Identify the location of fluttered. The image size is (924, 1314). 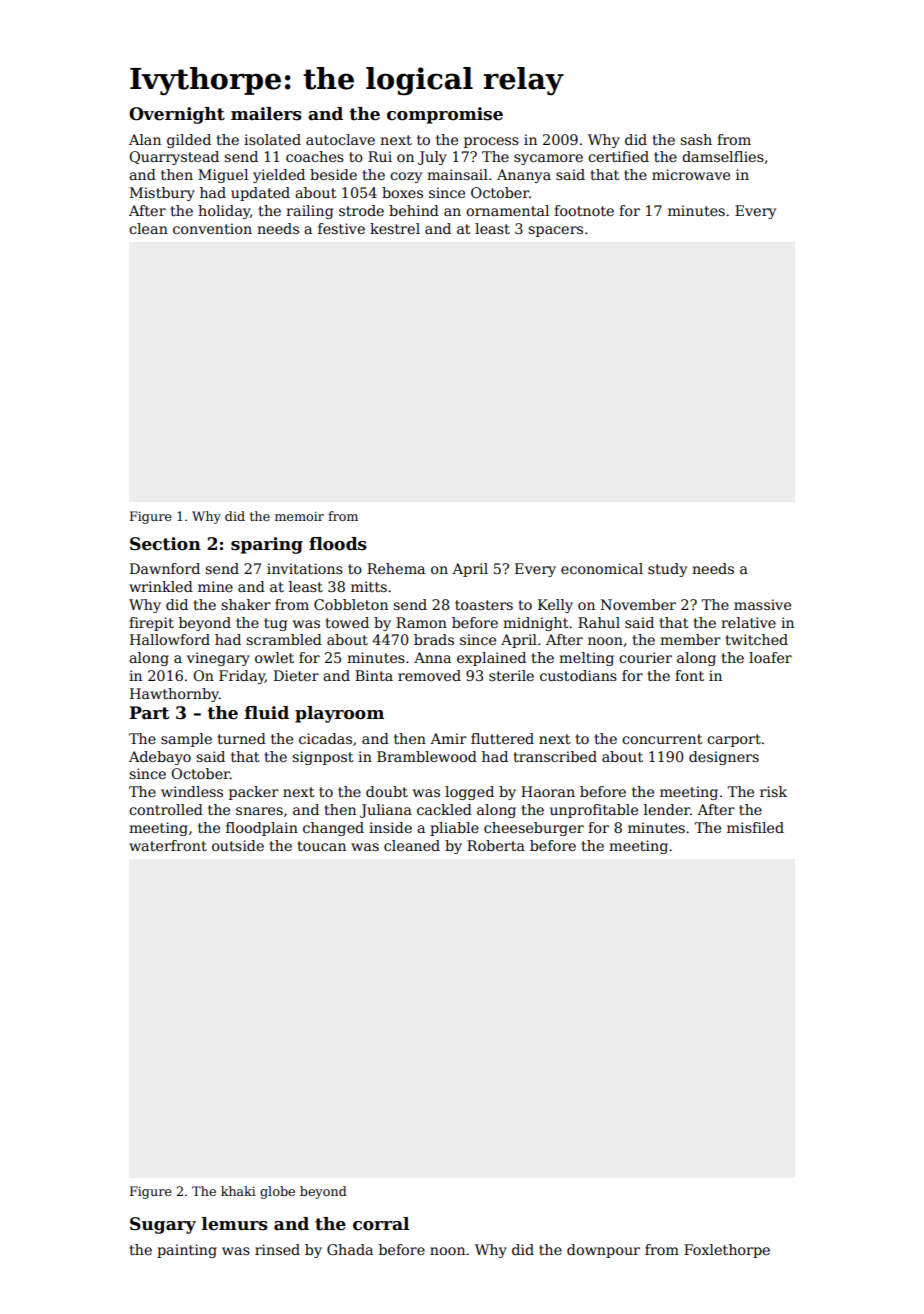
(502, 738).
